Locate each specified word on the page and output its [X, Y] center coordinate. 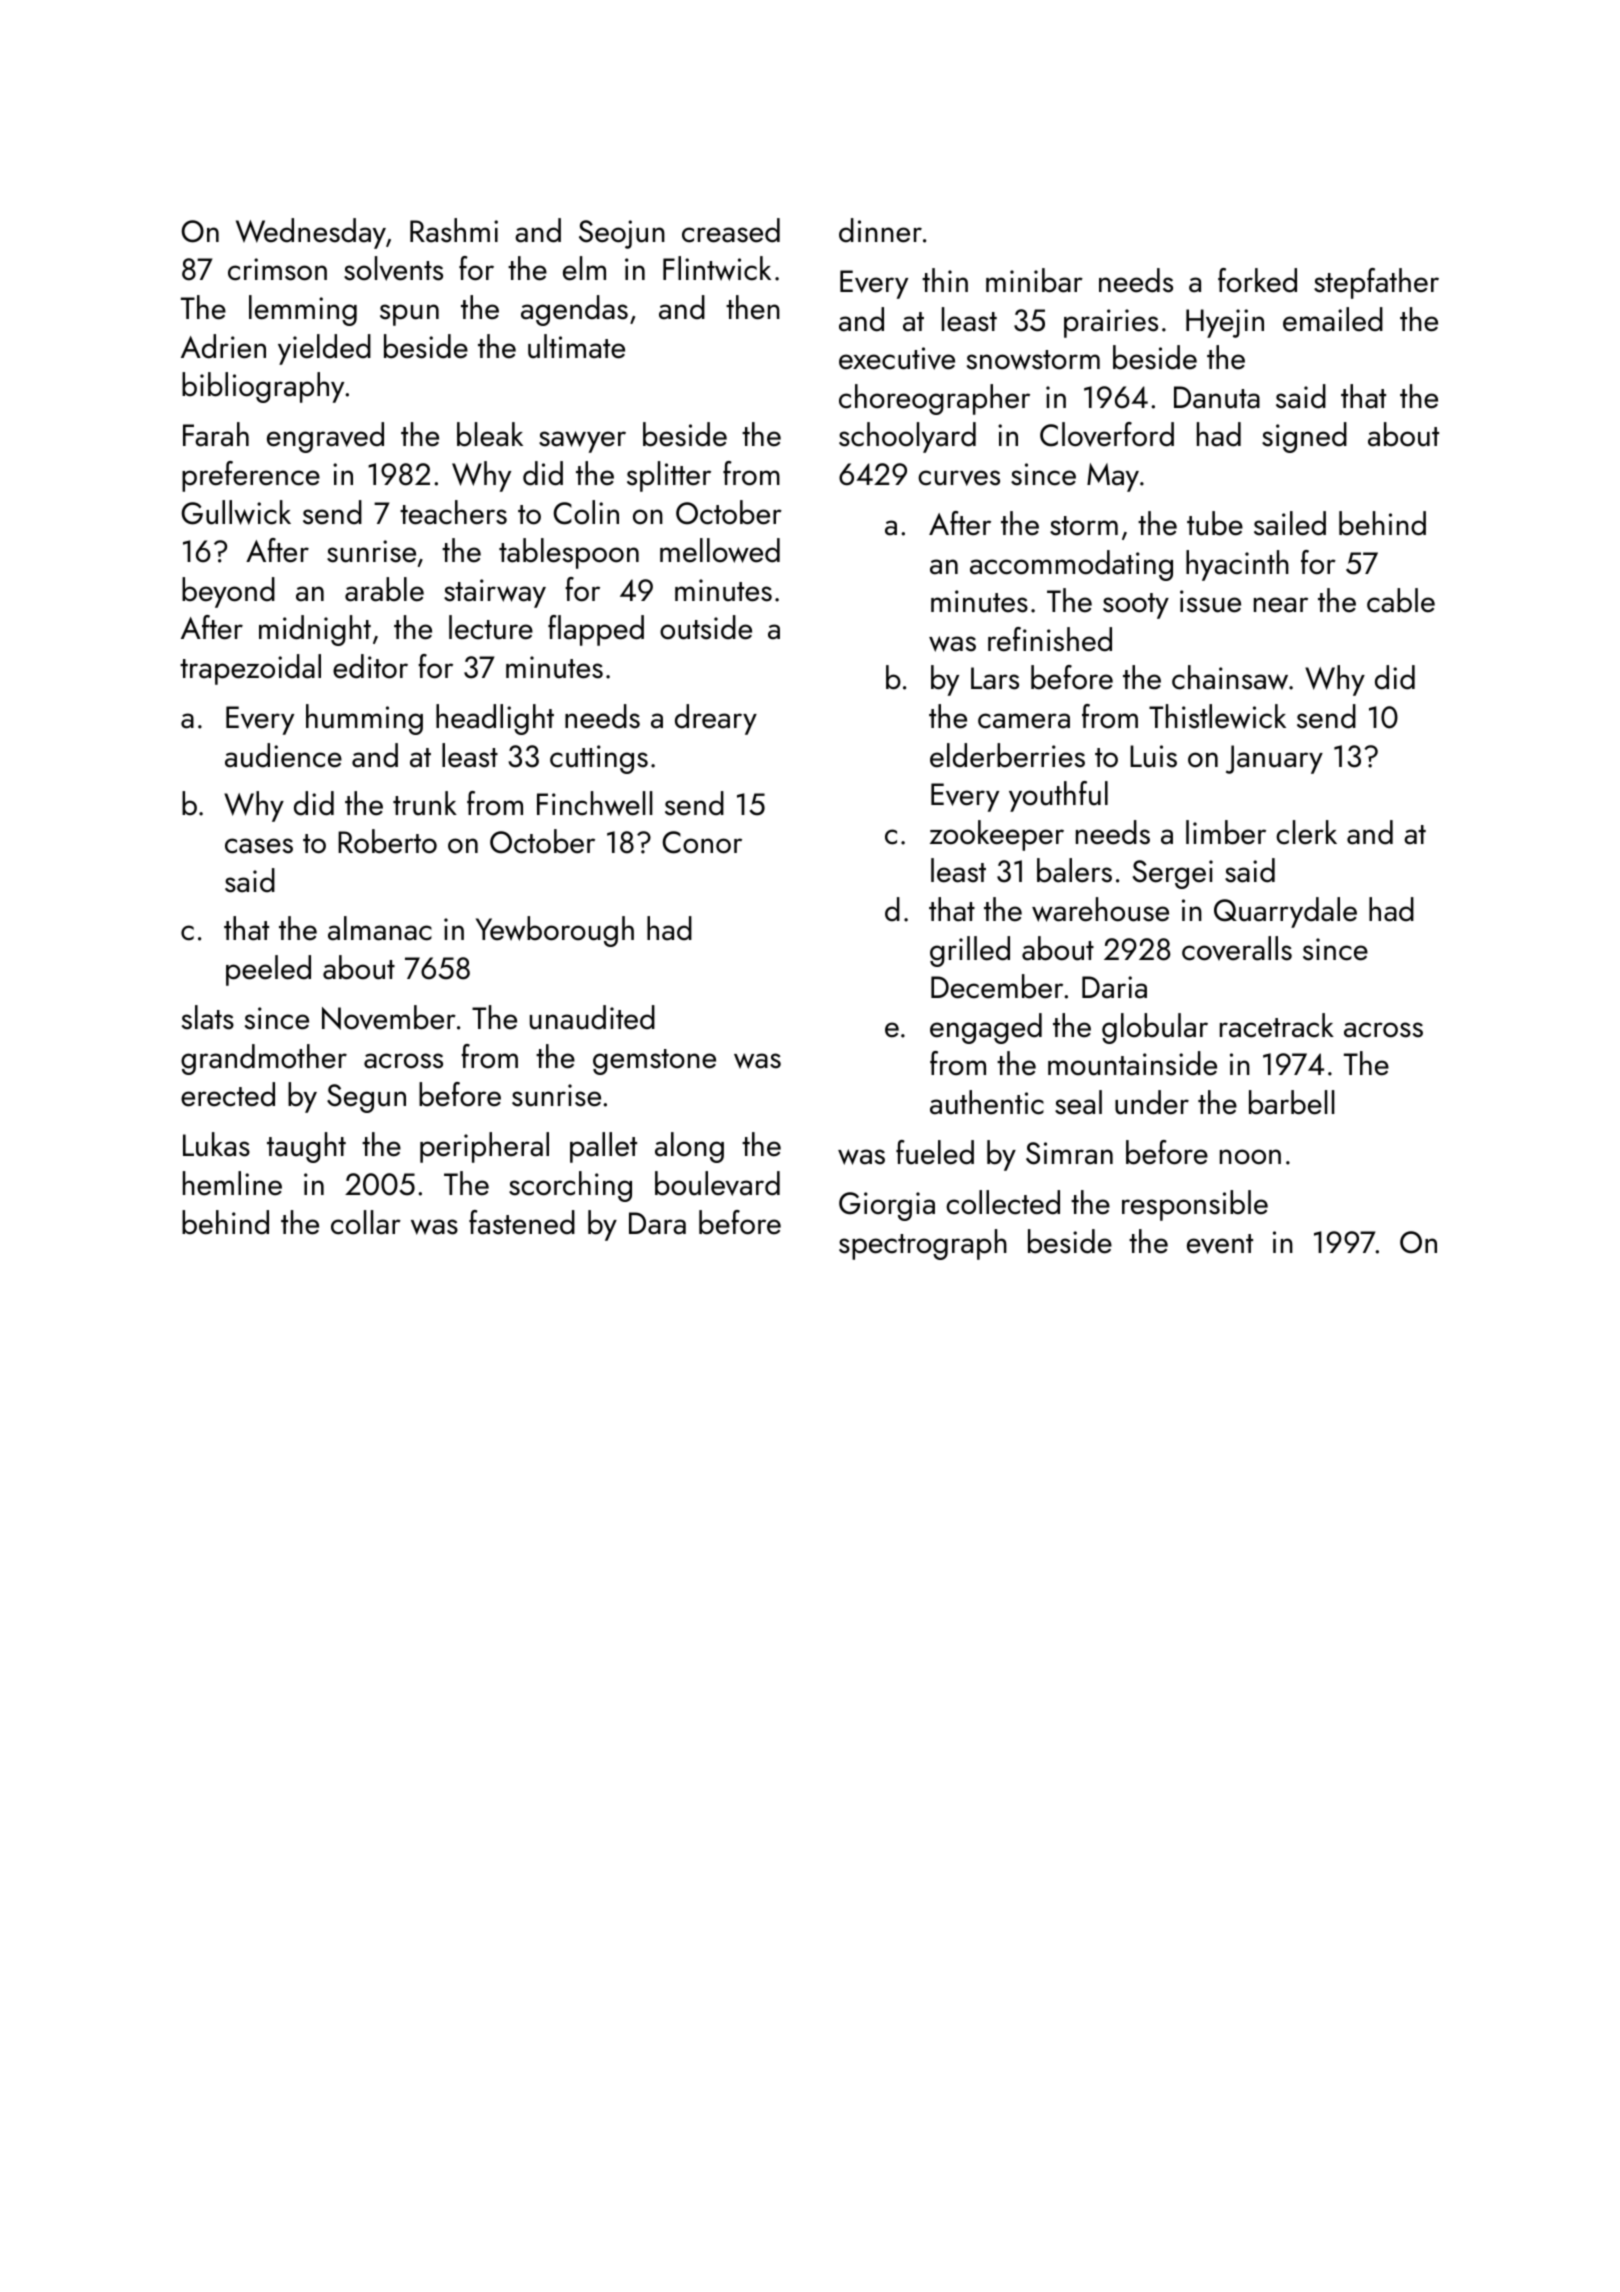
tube [1215, 523]
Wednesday [311, 233]
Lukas [216, 1144]
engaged [986, 1028]
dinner [880, 230]
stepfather [1376, 283]
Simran [1069, 1153]
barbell [1292, 1102]
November [389, 1017]
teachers [453, 512]
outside [706, 627]
